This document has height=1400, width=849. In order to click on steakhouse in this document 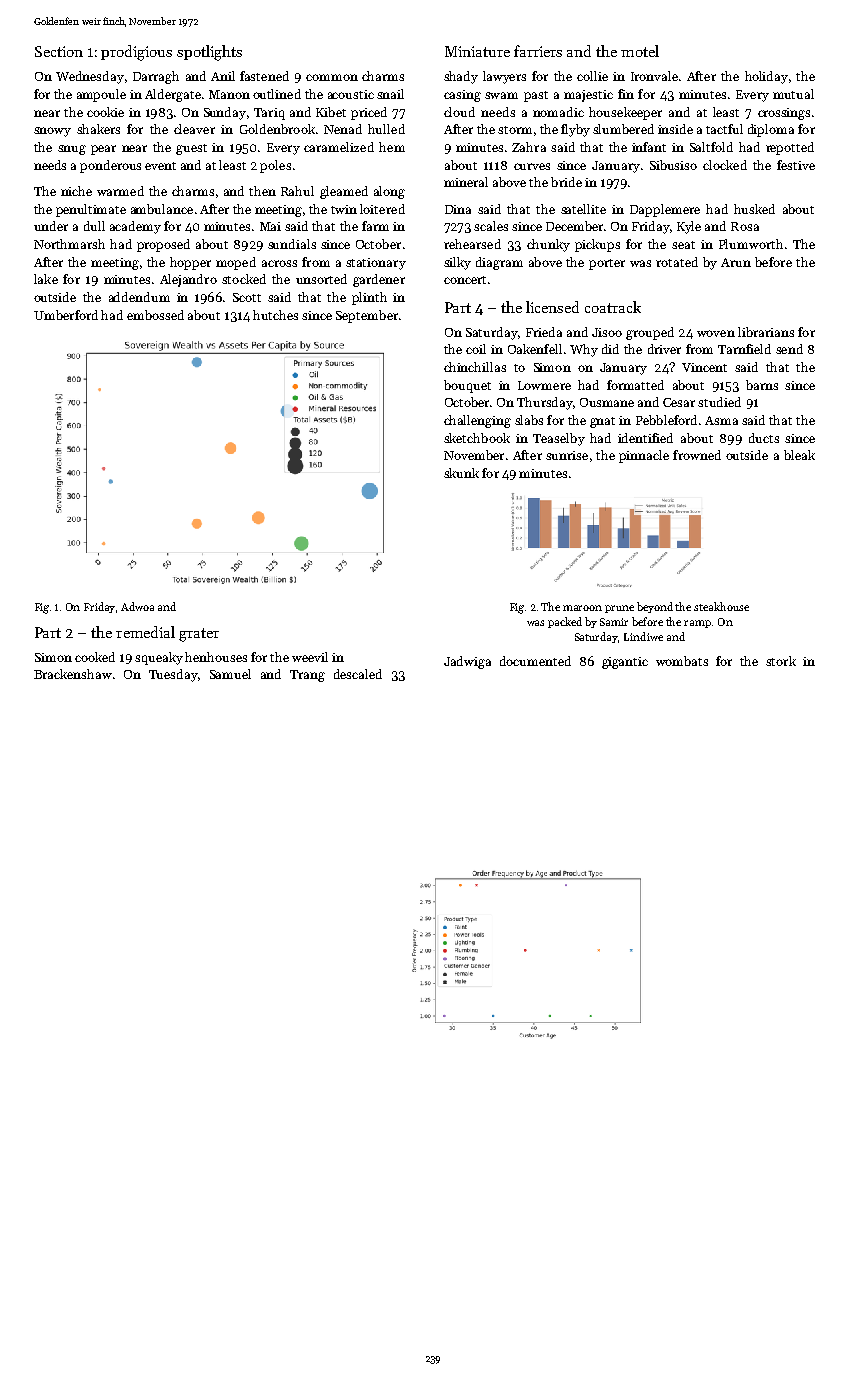, I will do `click(721, 606)`.
